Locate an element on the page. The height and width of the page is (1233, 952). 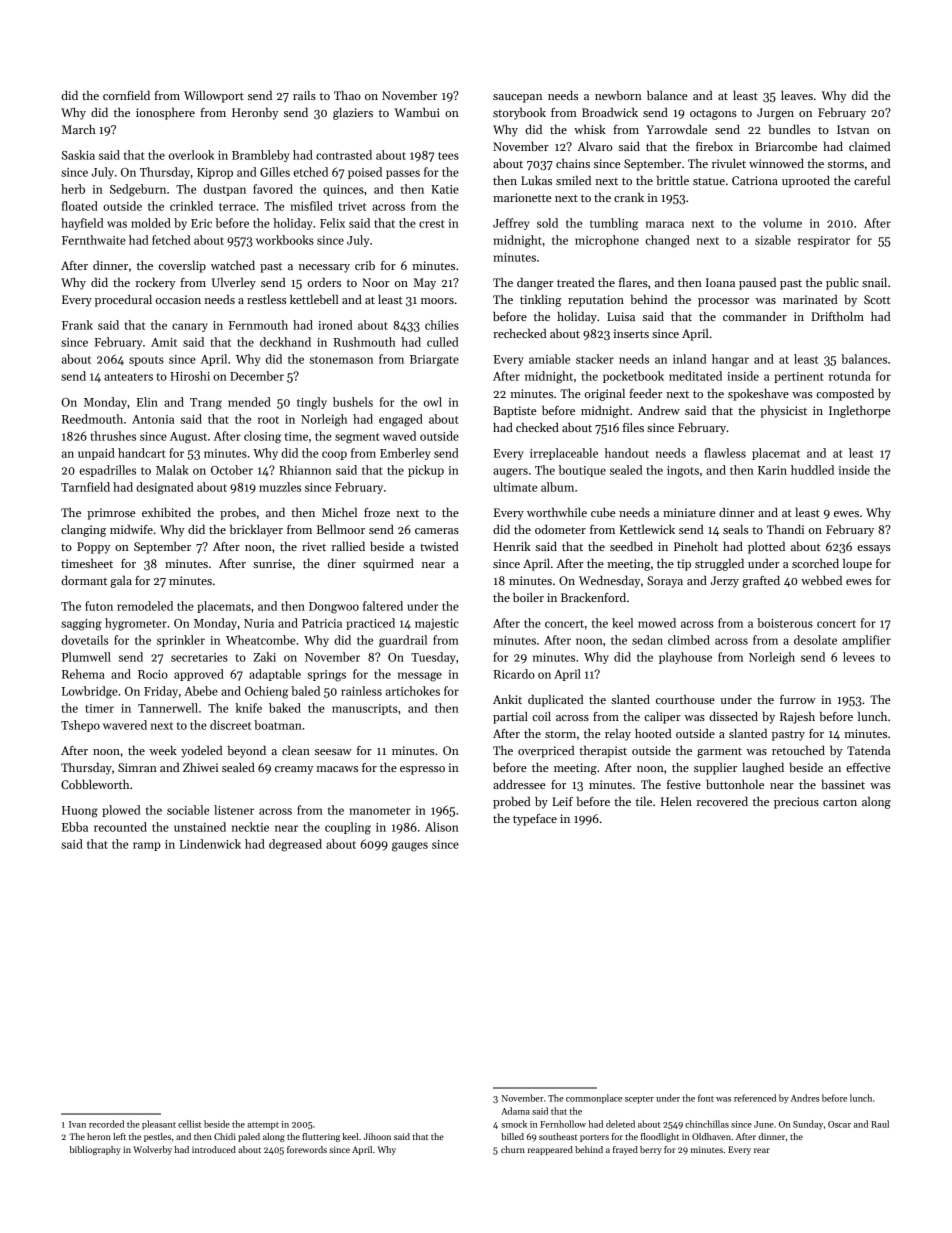
May is located at coordinates (424, 284).
